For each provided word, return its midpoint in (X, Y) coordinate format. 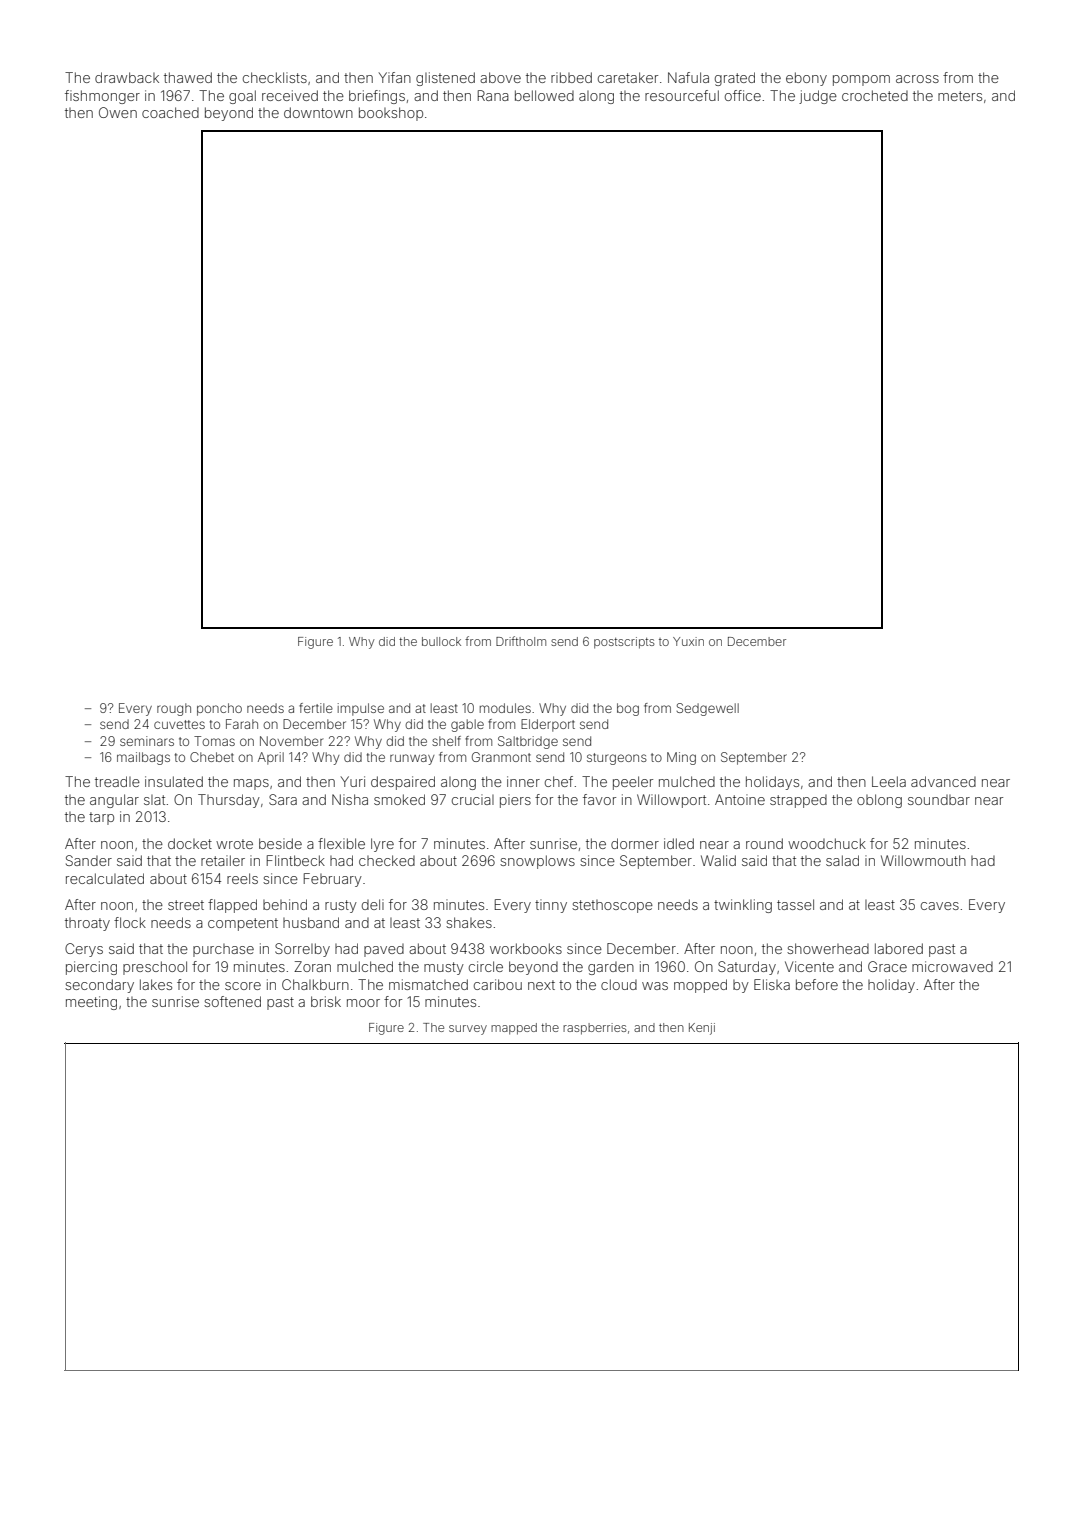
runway (412, 759)
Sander (89, 860)
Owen (118, 112)
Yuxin (688, 641)
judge (818, 97)
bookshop (391, 114)
